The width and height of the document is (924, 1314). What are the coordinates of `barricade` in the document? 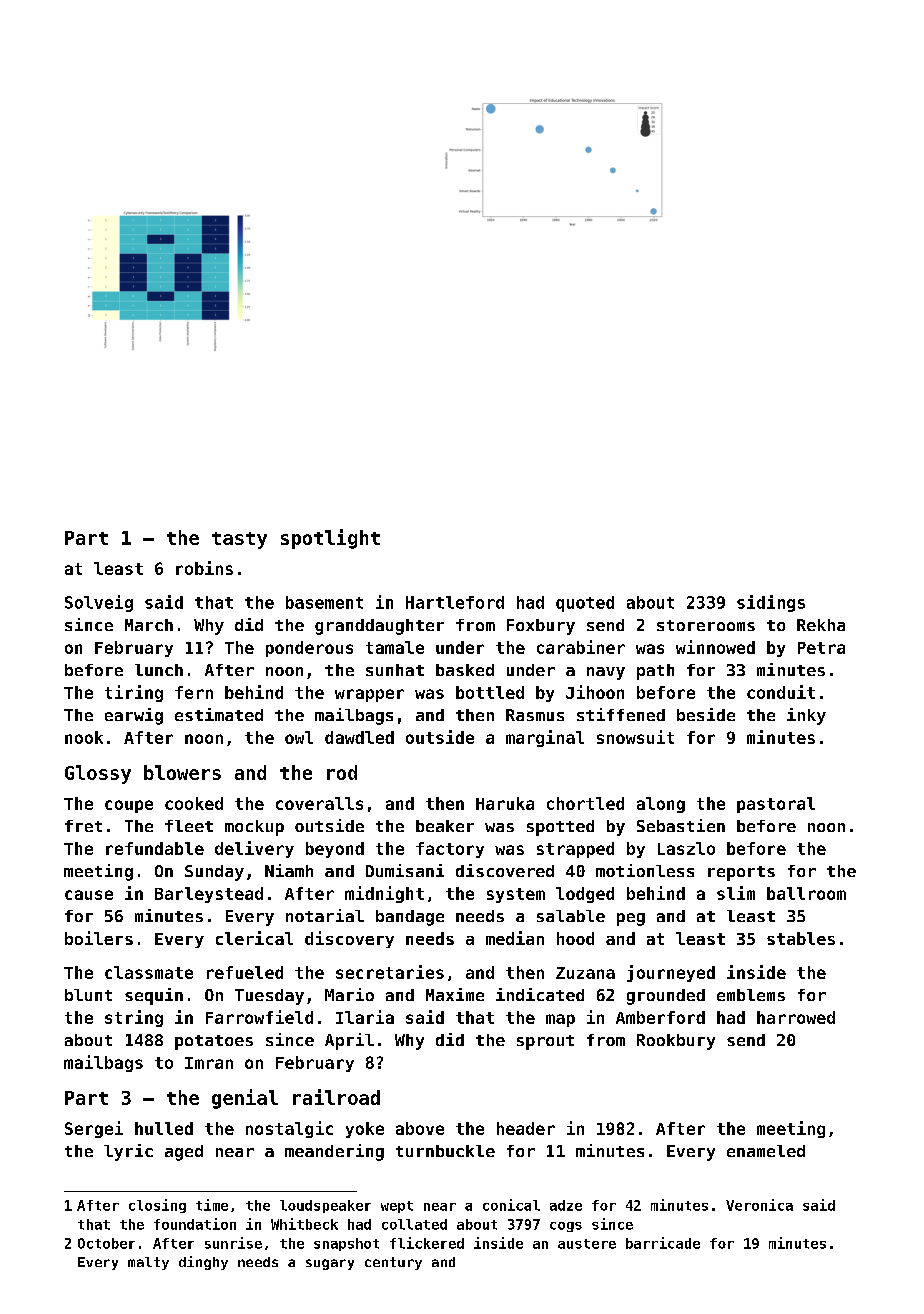 It's located at (663, 1243).
